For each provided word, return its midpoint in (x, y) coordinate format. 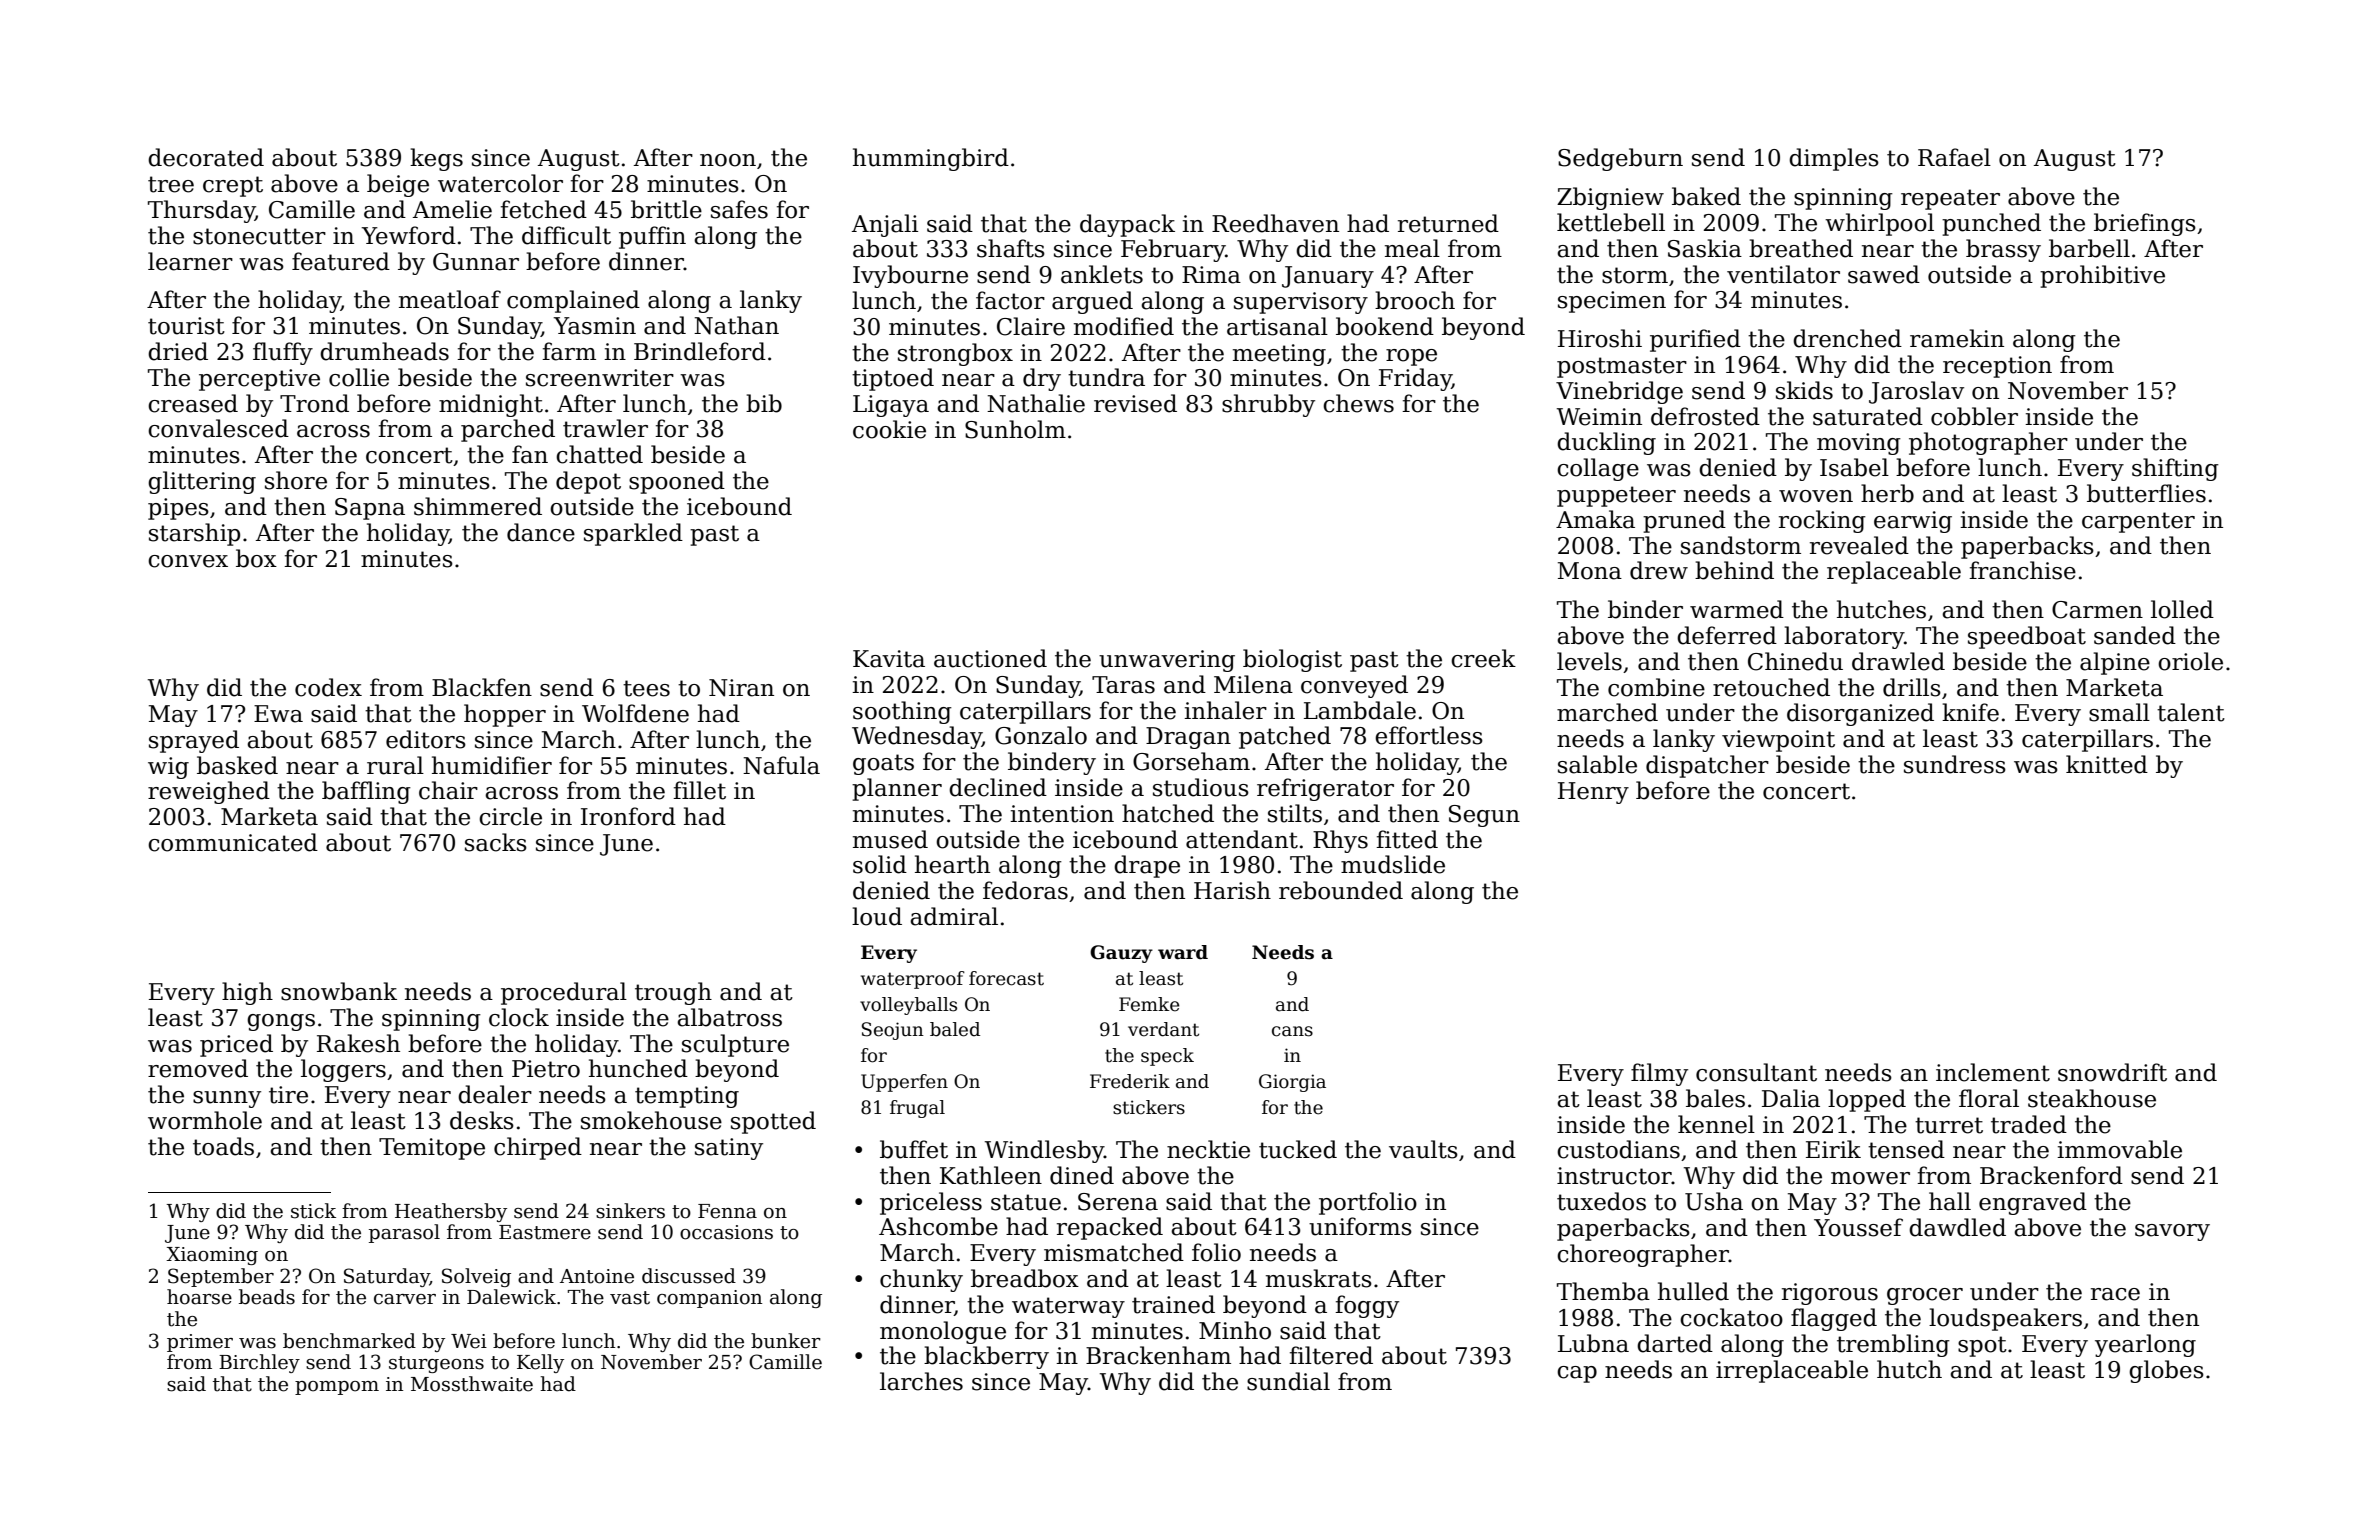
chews (1358, 403)
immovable (2119, 1149)
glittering (202, 482)
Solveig (476, 1277)
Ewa (278, 714)
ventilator (1783, 274)
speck (1167, 1057)
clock (519, 1017)
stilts (1295, 813)
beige (398, 185)
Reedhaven (1275, 223)
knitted (2107, 764)
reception (1997, 367)
